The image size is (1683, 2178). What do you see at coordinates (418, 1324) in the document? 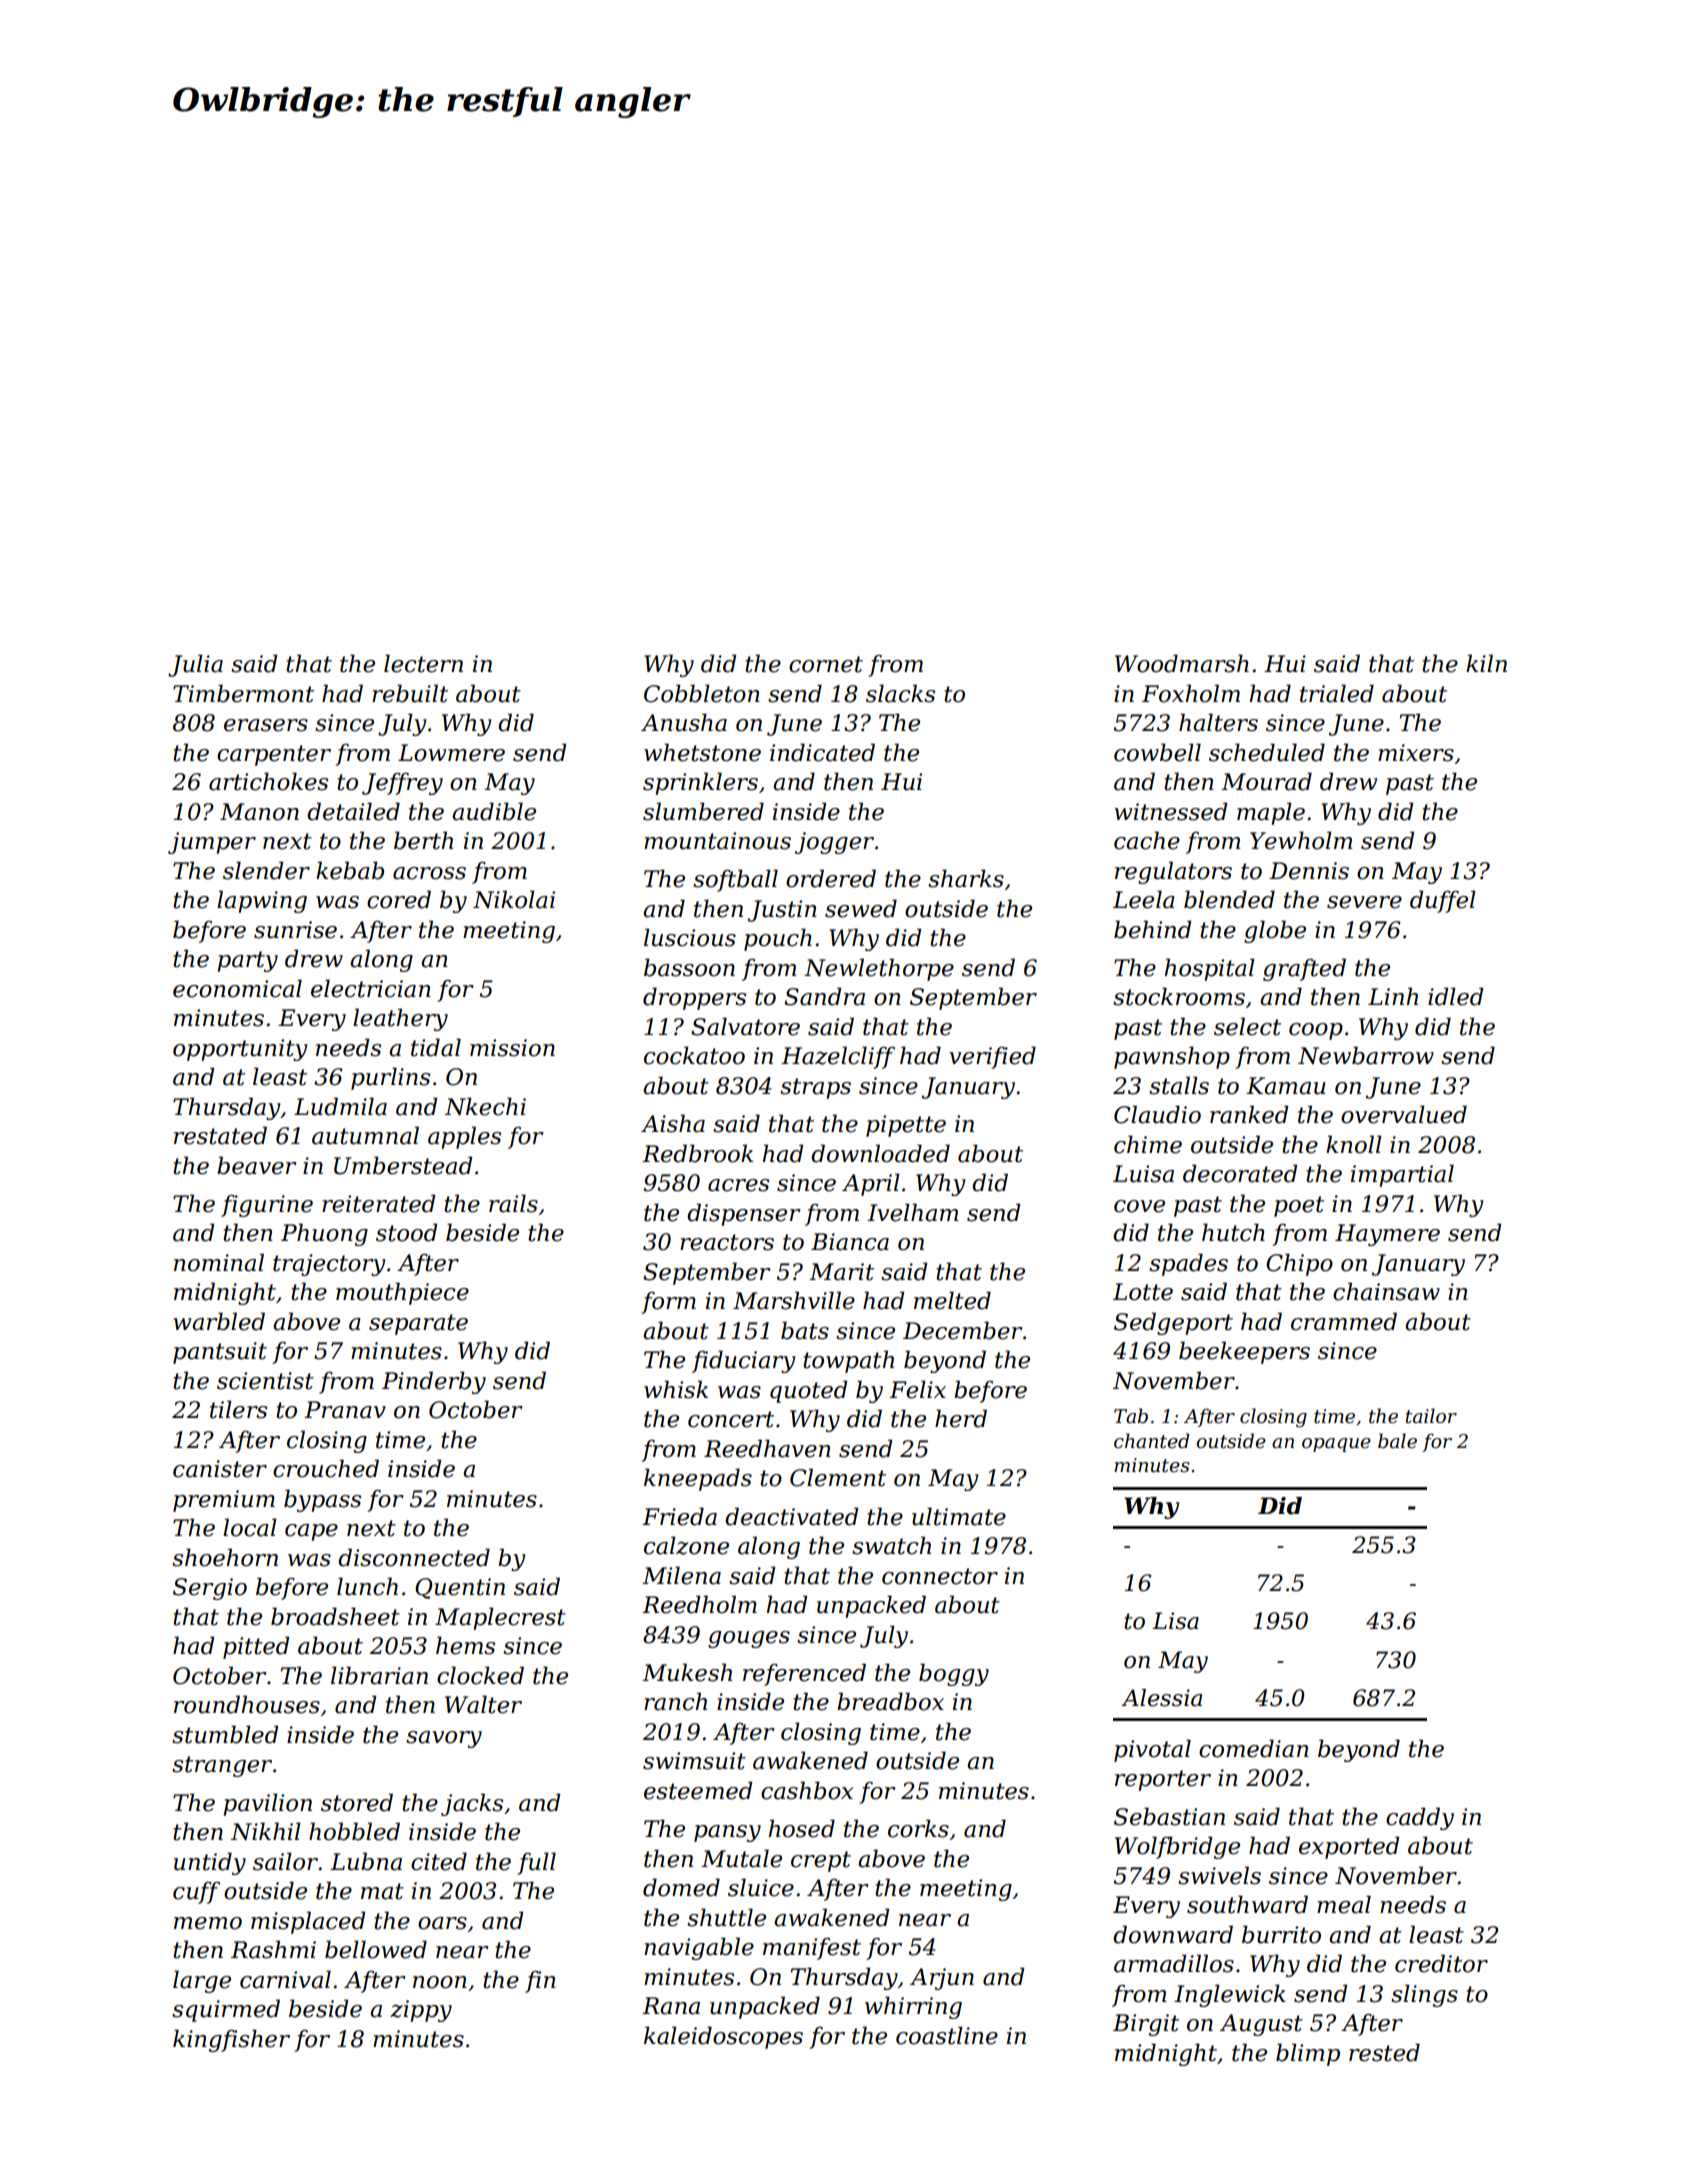
I see `separate` at bounding box center [418, 1324].
